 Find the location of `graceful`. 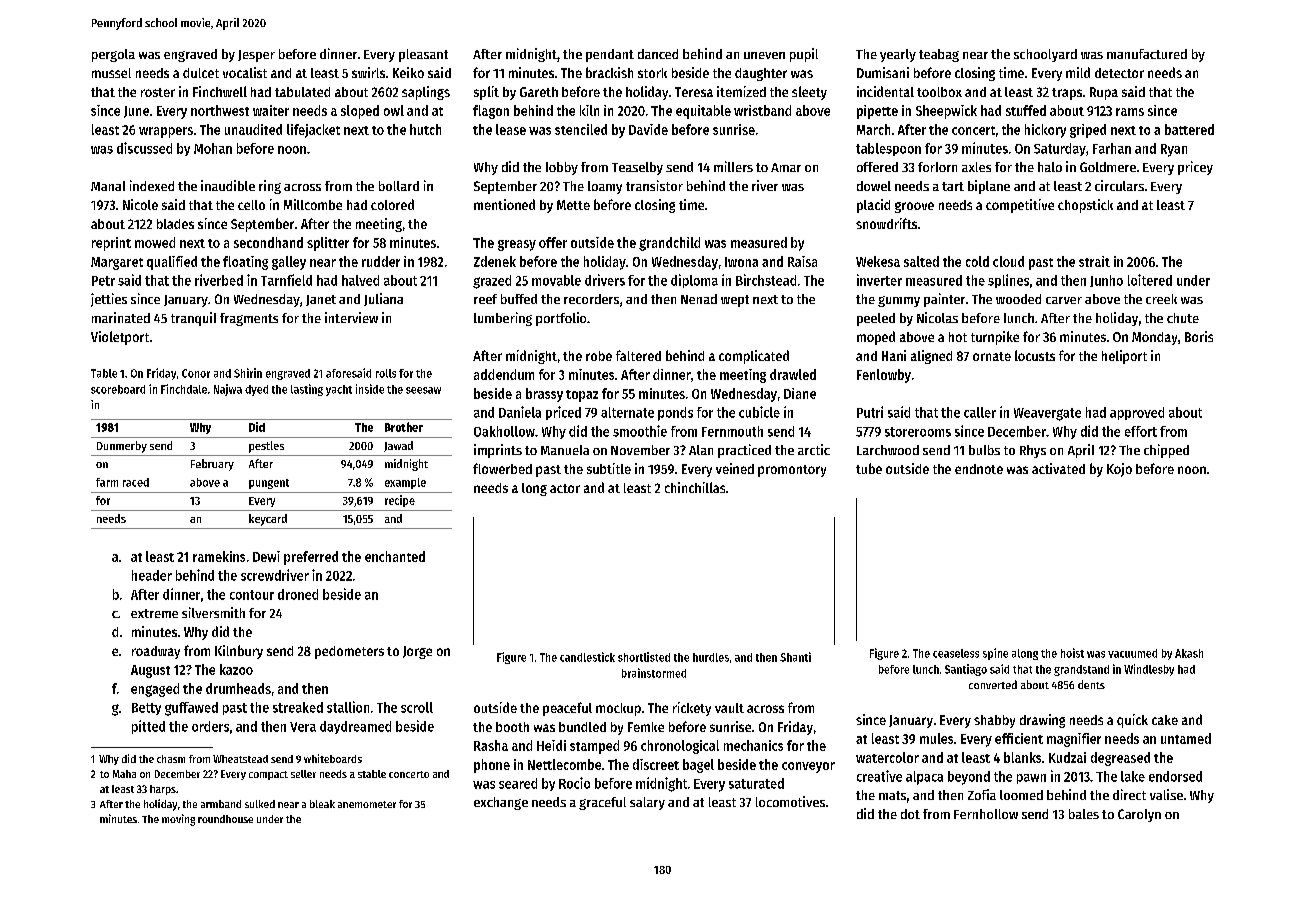

graceful is located at coordinates (602, 803).
